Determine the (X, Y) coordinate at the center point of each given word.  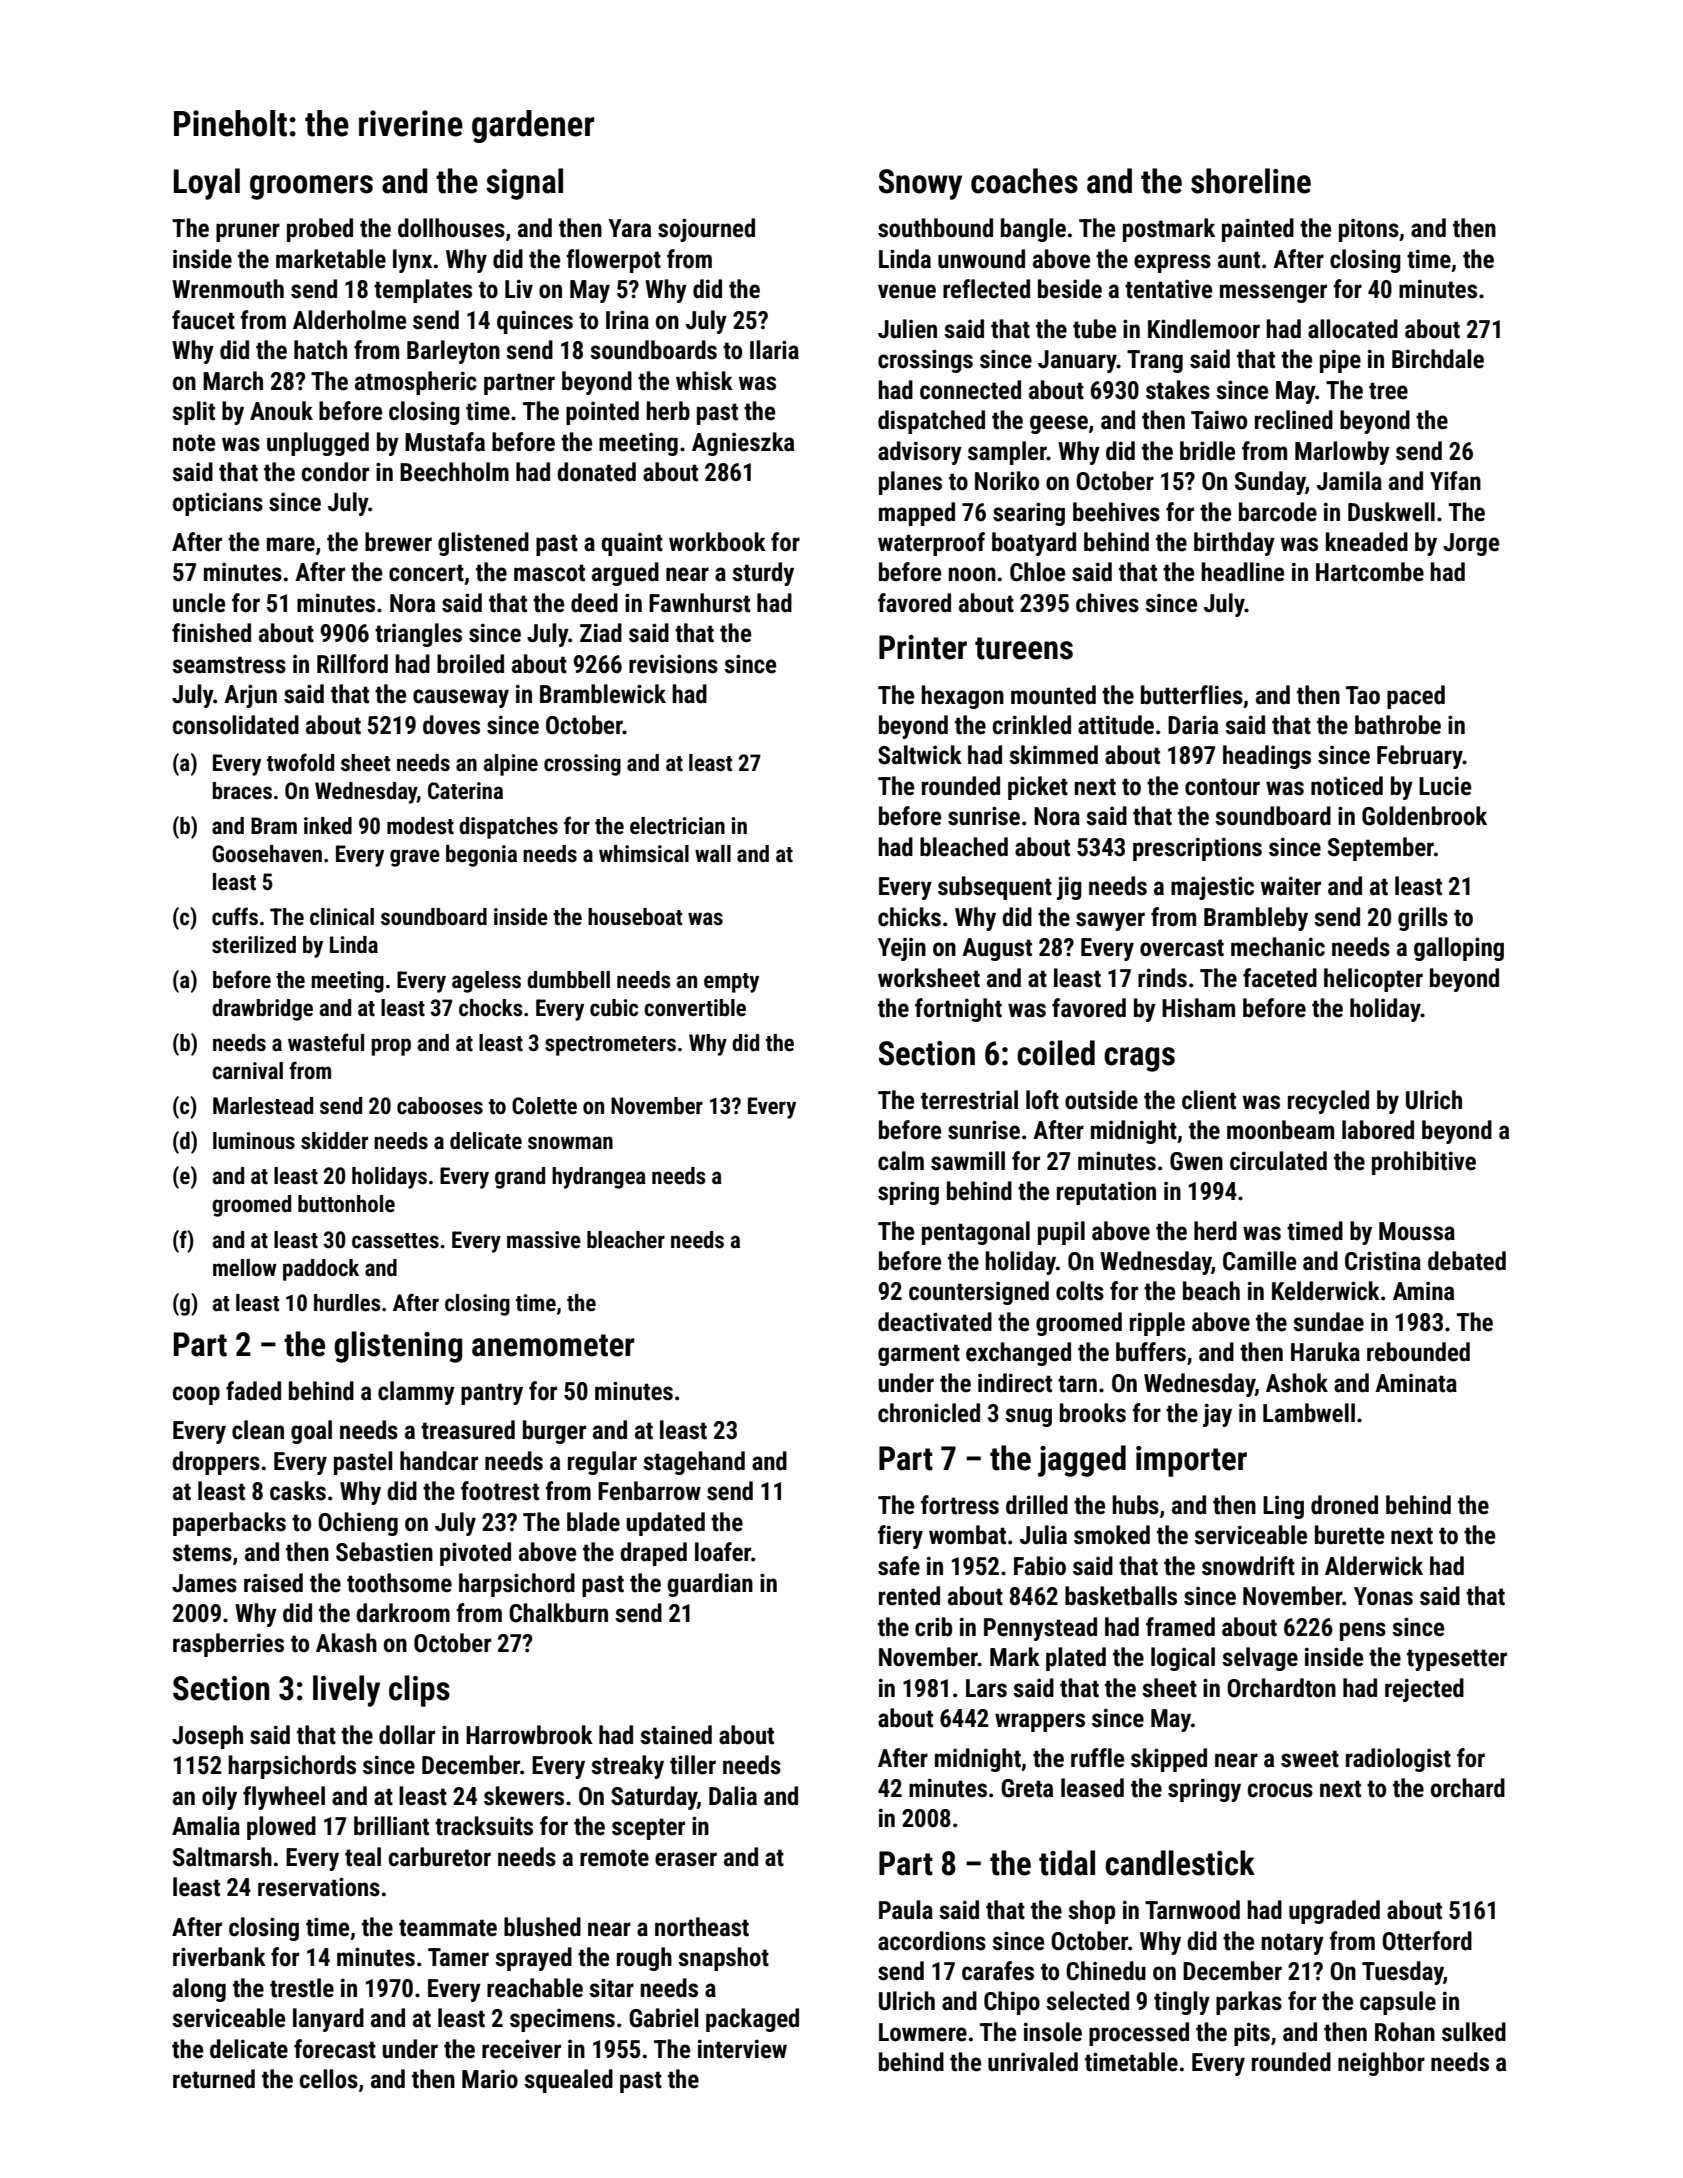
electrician (677, 826)
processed (1139, 2034)
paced (1416, 697)
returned (214, 2079)
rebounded (1418, 1352)
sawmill (968, 1161)
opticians (218, 504)
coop (196, 1395)
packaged (752, 2020)
